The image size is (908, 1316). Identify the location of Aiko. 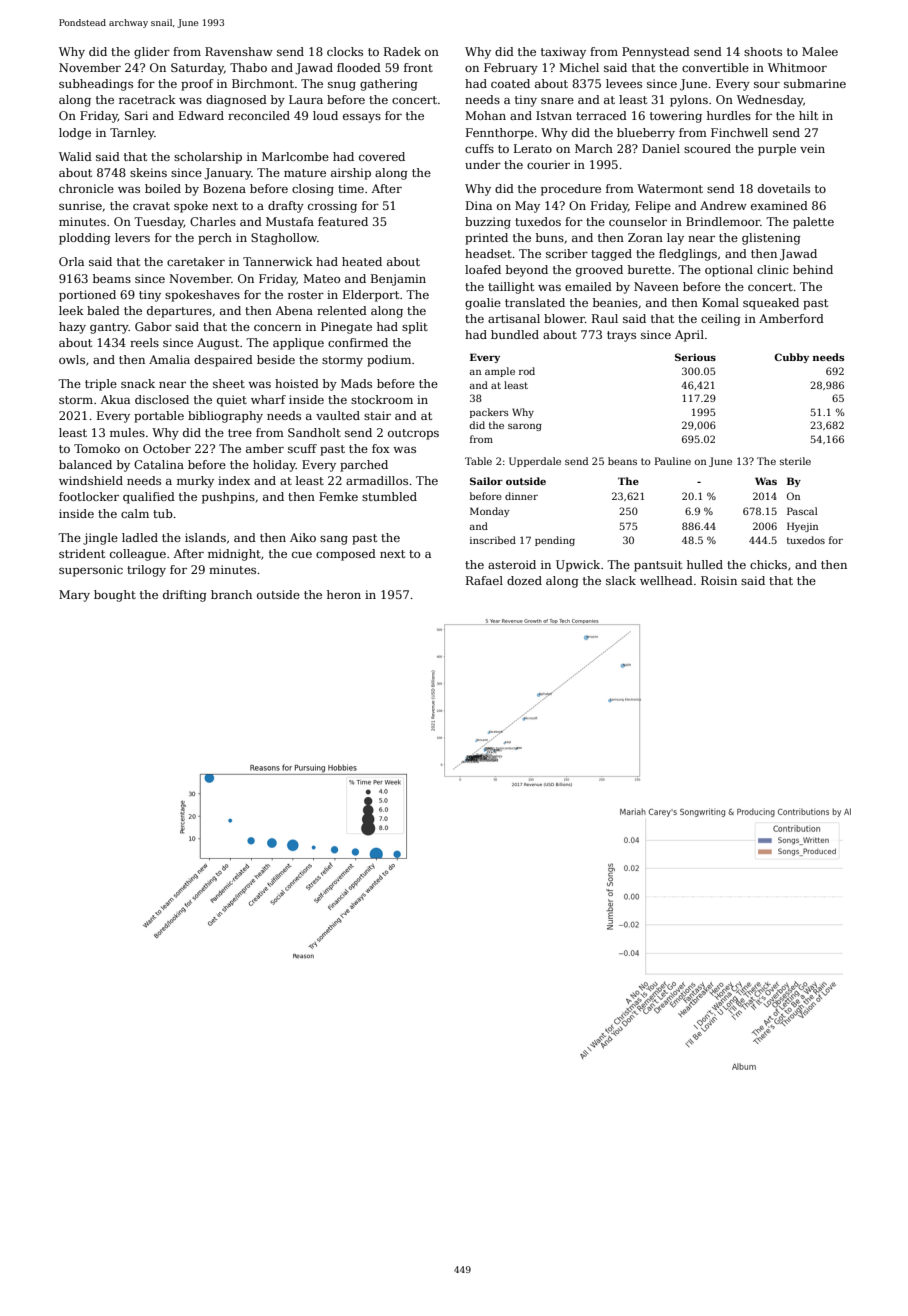
(303, 537).
